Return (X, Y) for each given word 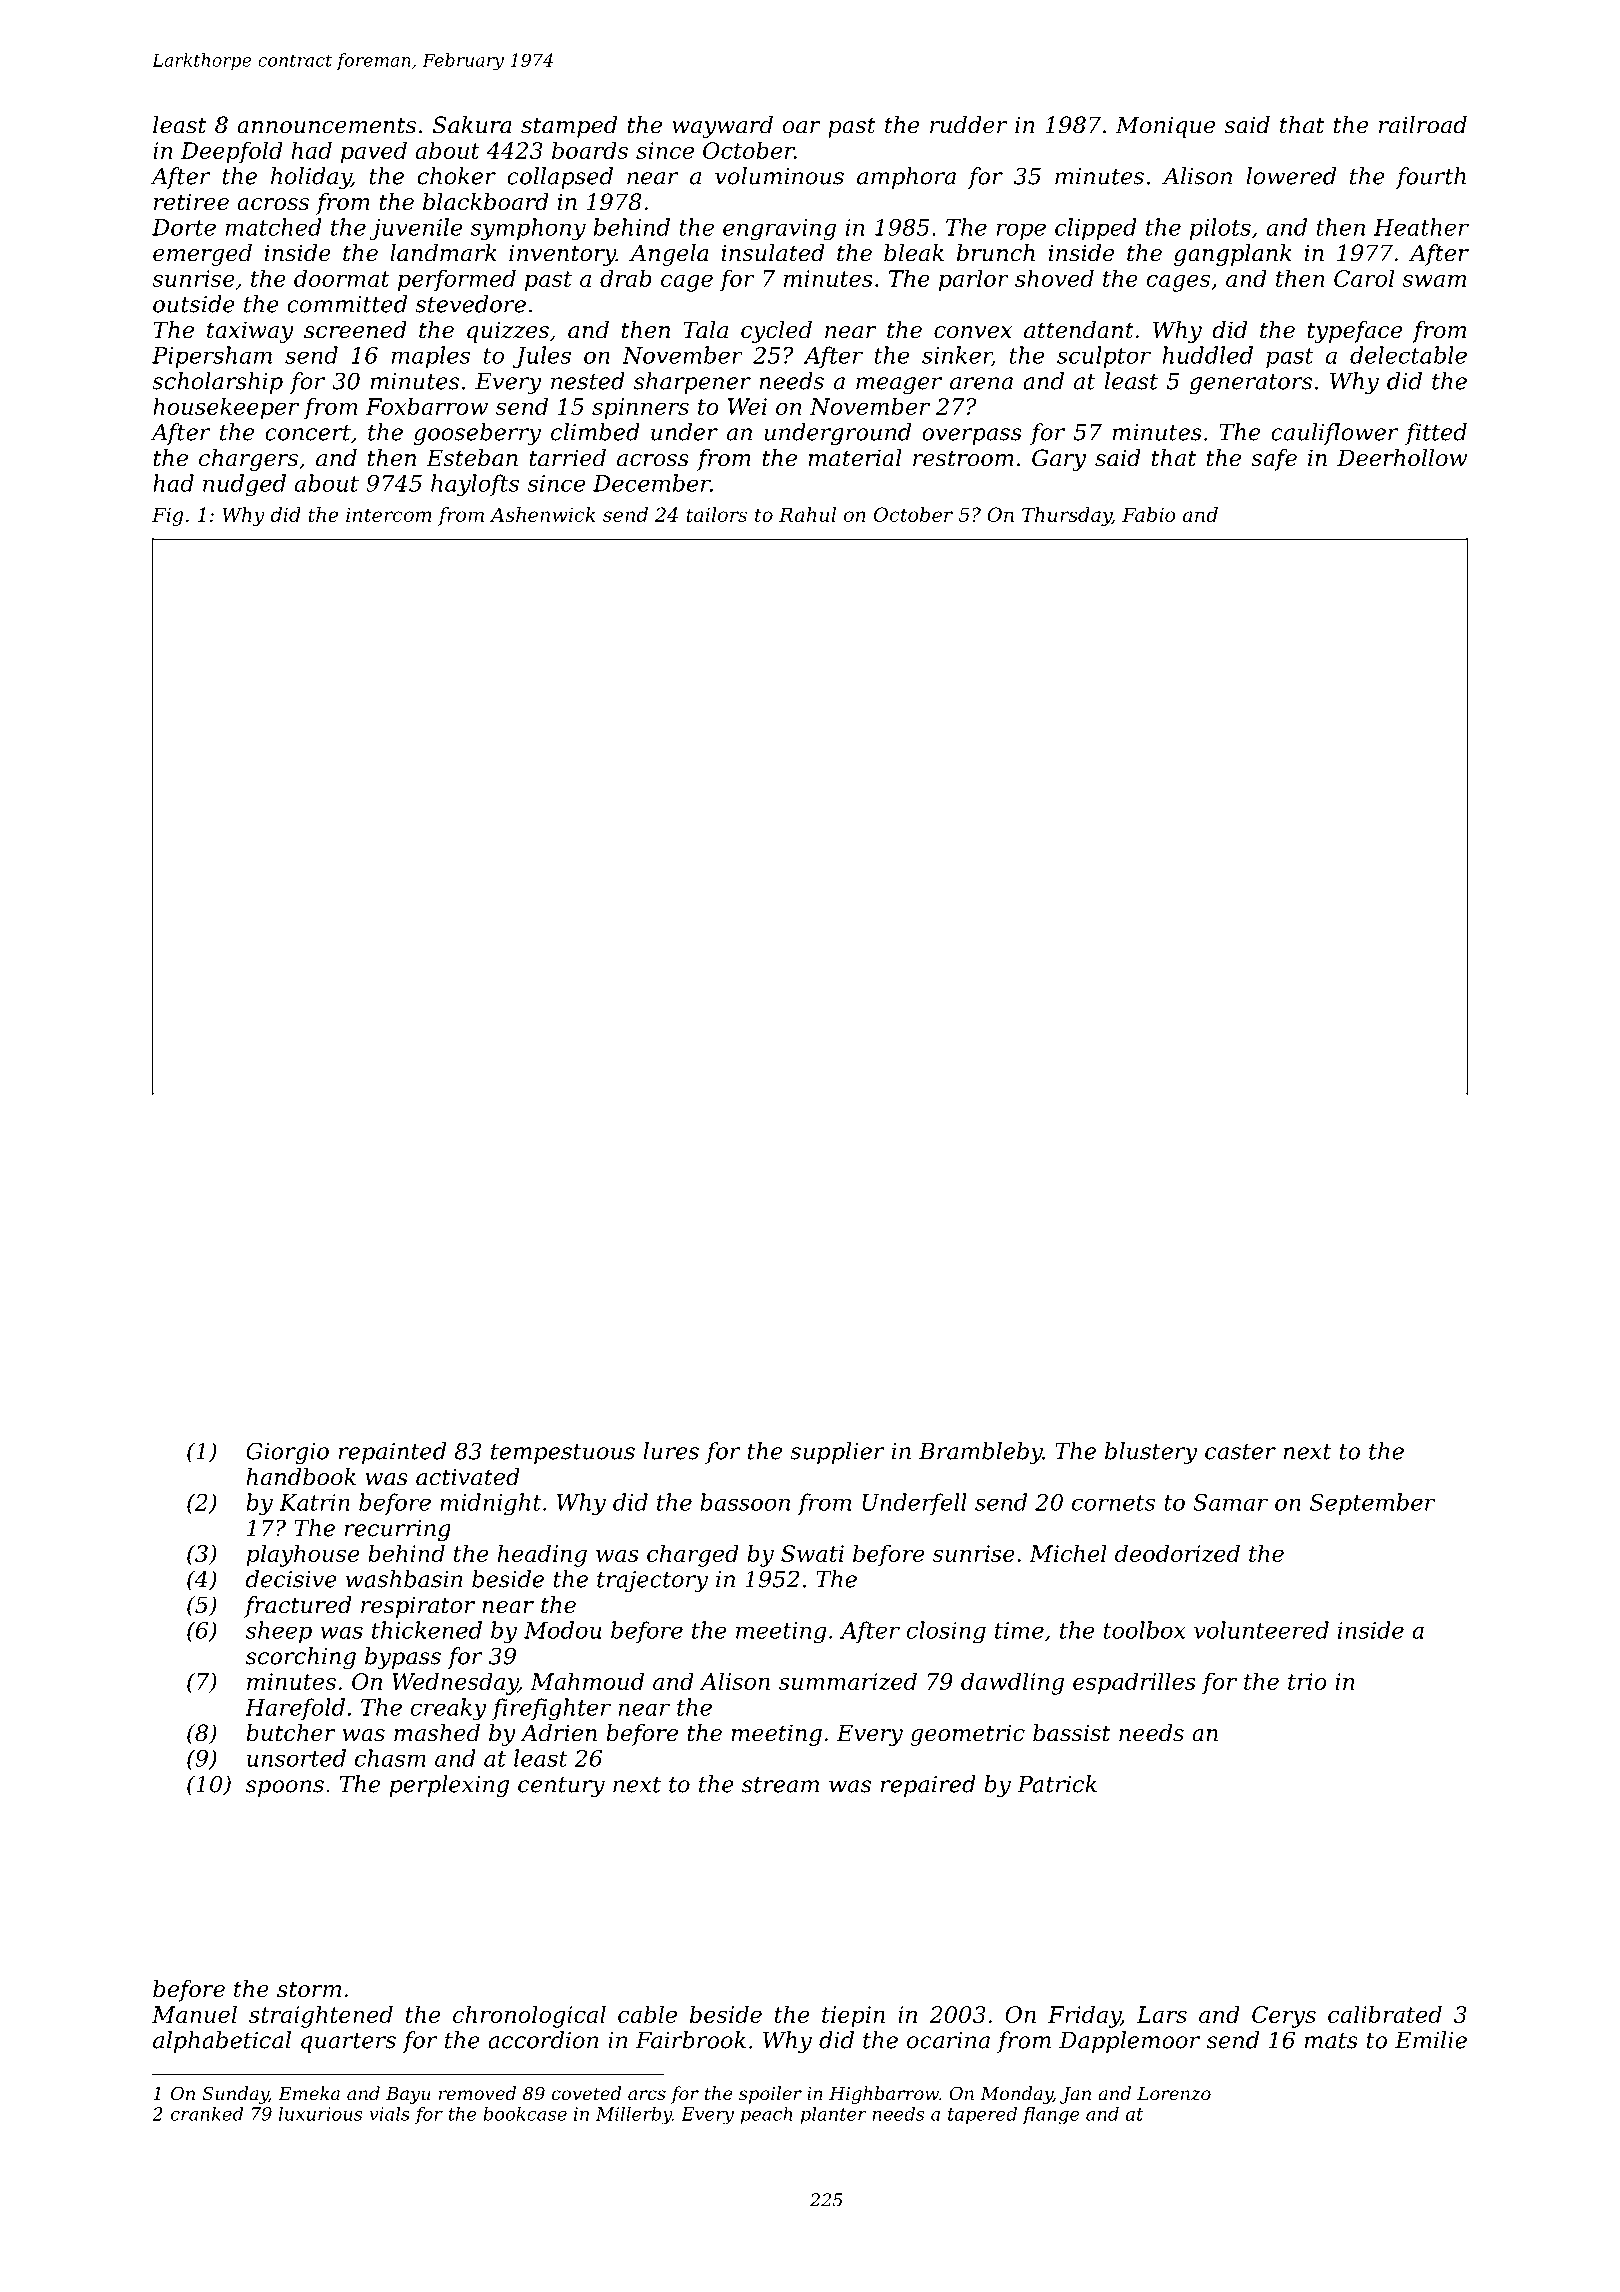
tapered (982, 2115)
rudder (968, 125)
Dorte (184, 227)
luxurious (320, 2114)
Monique (1165, 127)
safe (1274, 460)
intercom (389, 514)
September (1372, 1504)
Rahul (807, 514)
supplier (837, 1453)
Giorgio (287, 1453)
